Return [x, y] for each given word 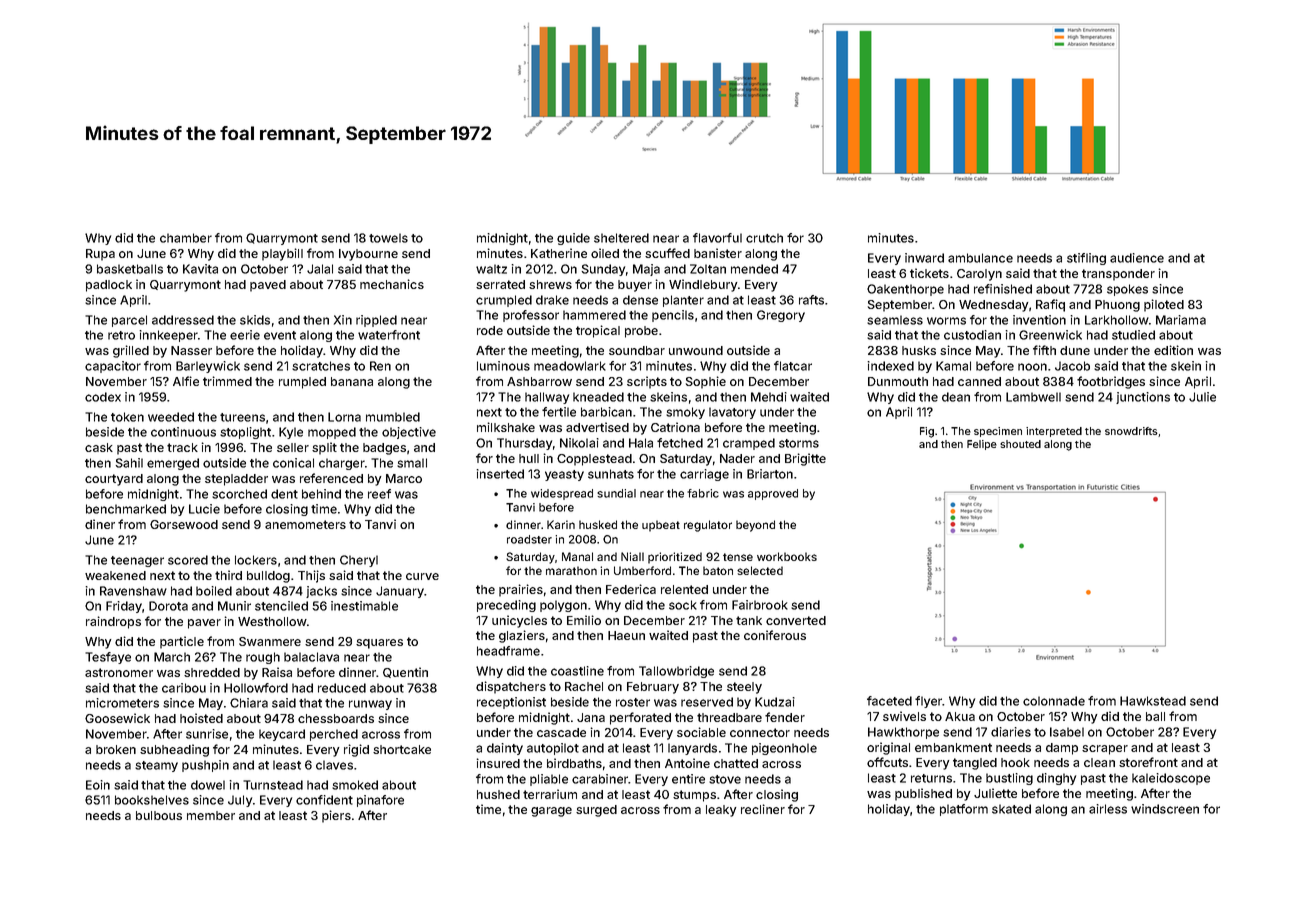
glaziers [522, 636]
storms [799, 443]
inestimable [364, 606]
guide [573, 239]
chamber [186, 238]
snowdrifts [1131, 431]
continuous [183, 432]
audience [1137, 258]
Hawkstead [1153, 701]
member [211, 815]
